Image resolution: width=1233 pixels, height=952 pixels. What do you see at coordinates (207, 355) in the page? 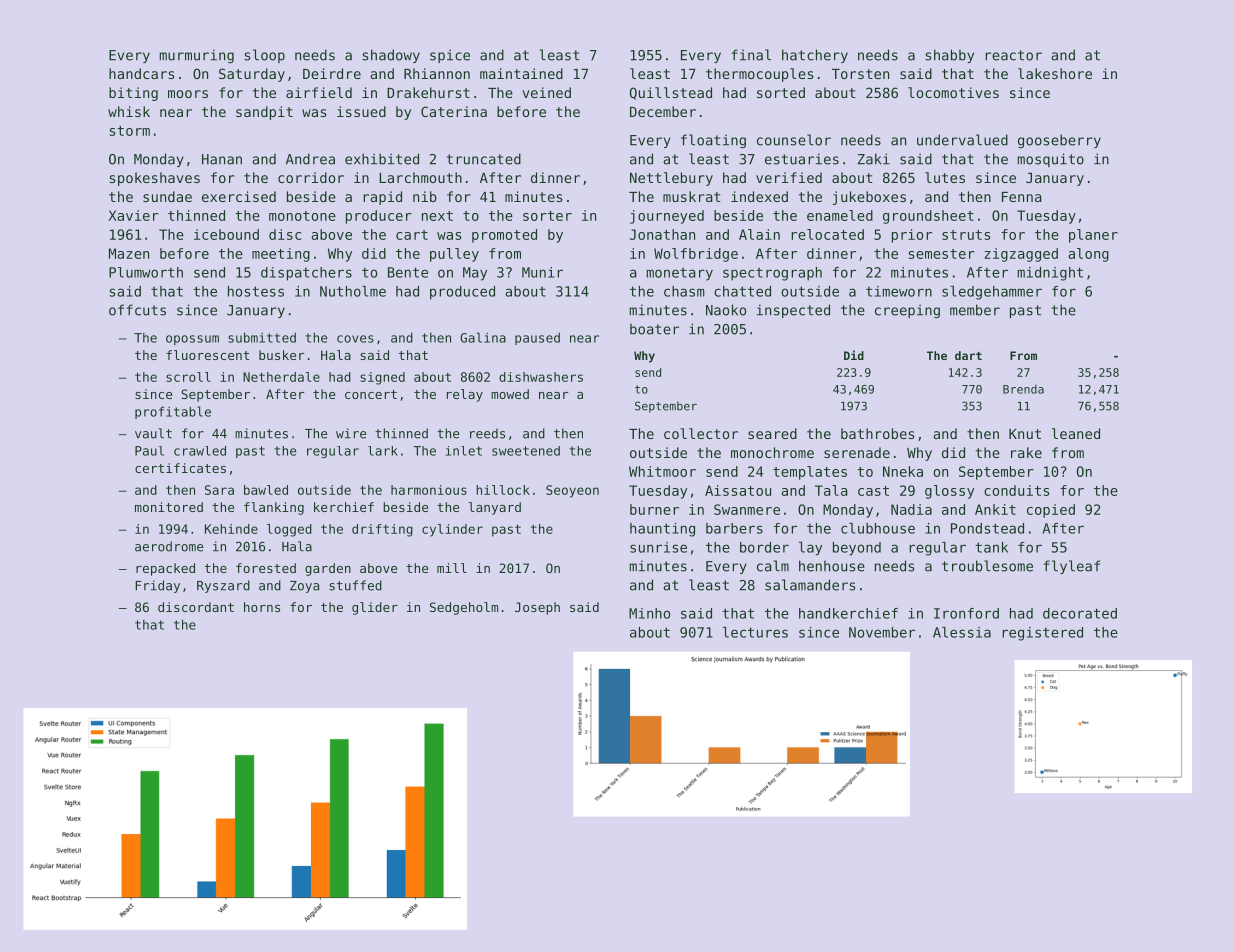
I see `fluorescent` at bounding box center [207, 355].
